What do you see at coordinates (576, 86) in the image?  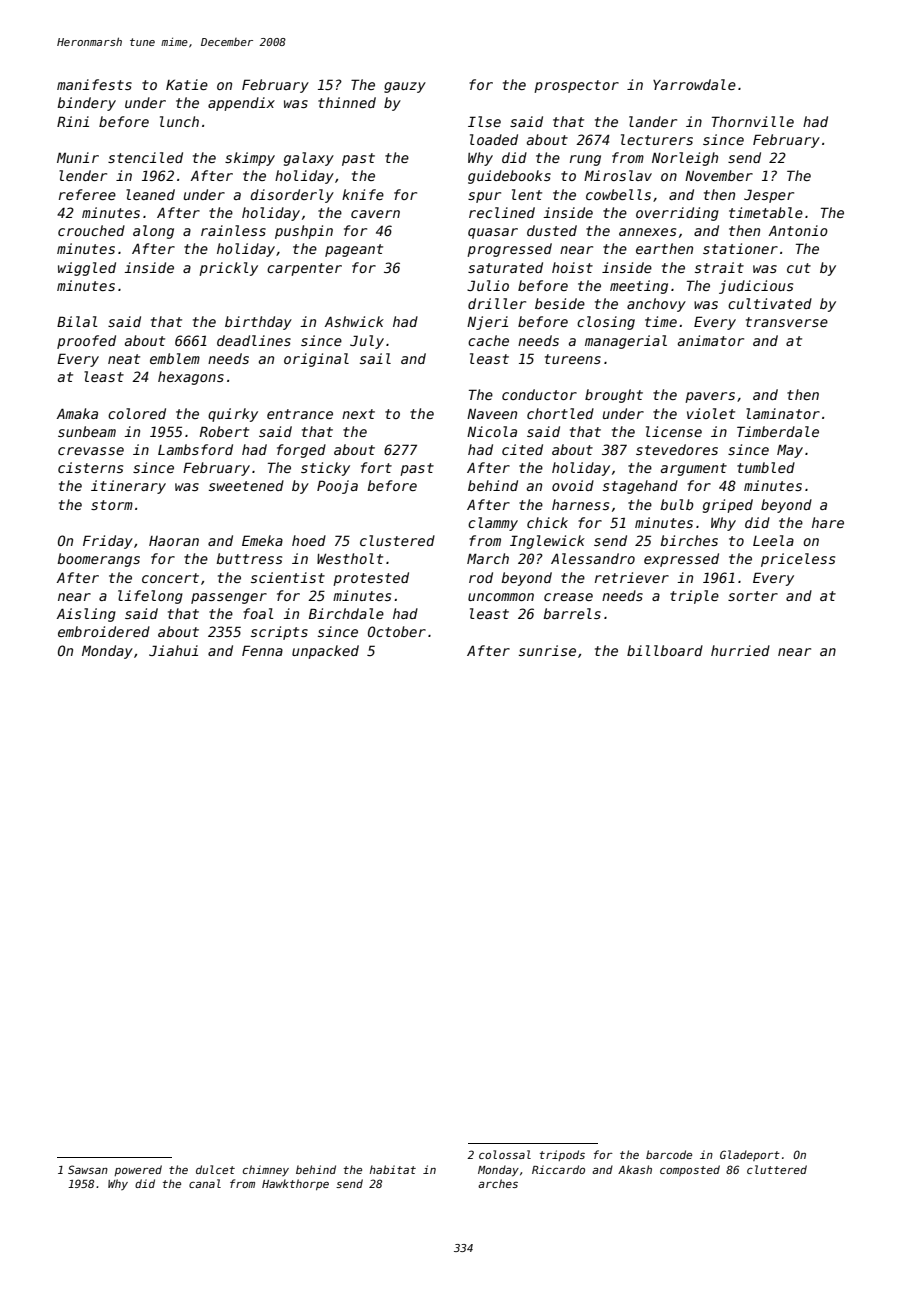 I see `prospector` at bounding box center [576, 86].
